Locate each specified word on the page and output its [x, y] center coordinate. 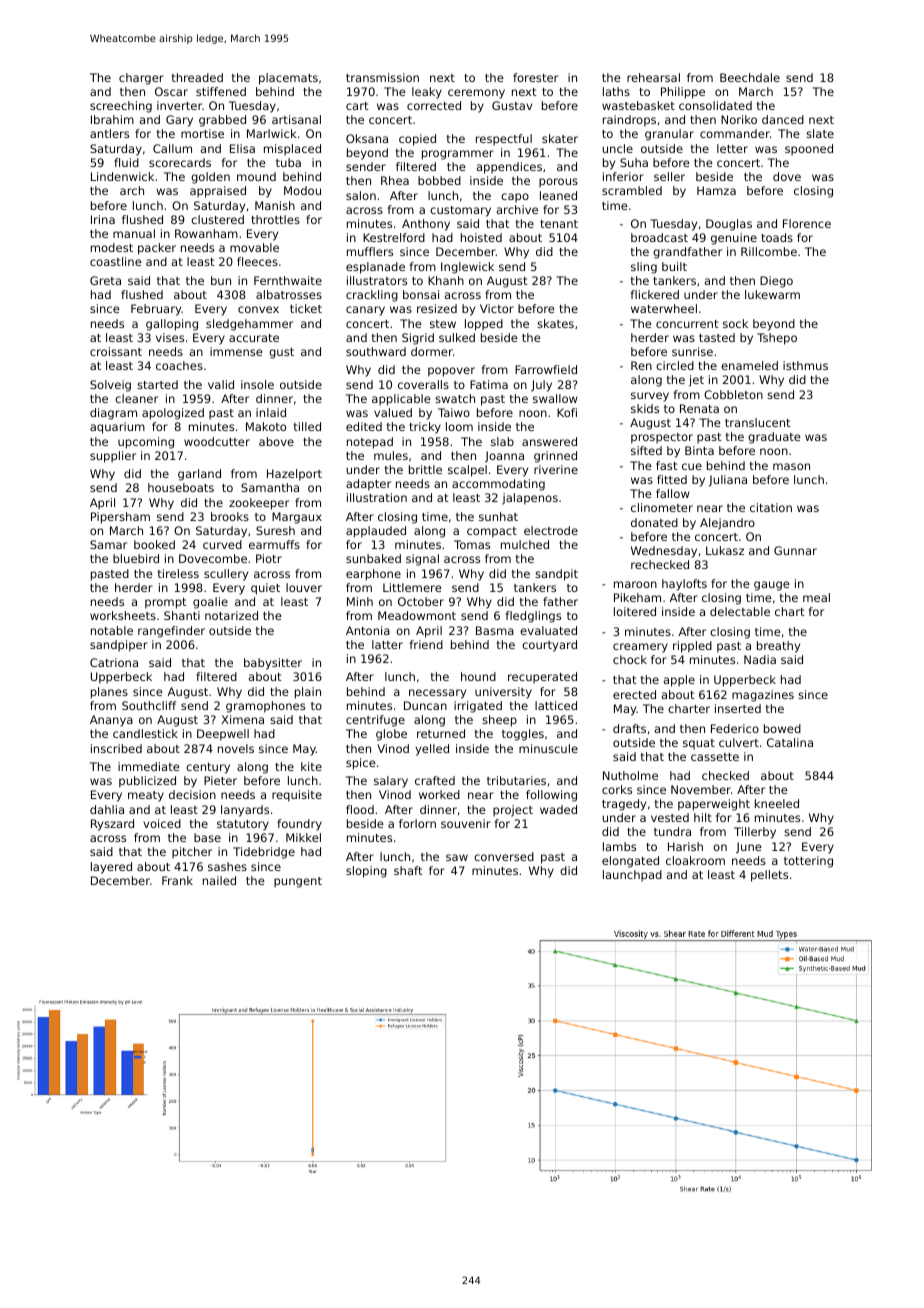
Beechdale [750, 77]
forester [535, 77]
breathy [778, 647]
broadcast [659, 237]
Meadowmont [417, 615]
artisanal [296, 119]
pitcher [192, 853]
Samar [108, 544]
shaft [408, 870]
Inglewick [467, 268]
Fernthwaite [288, 280]
